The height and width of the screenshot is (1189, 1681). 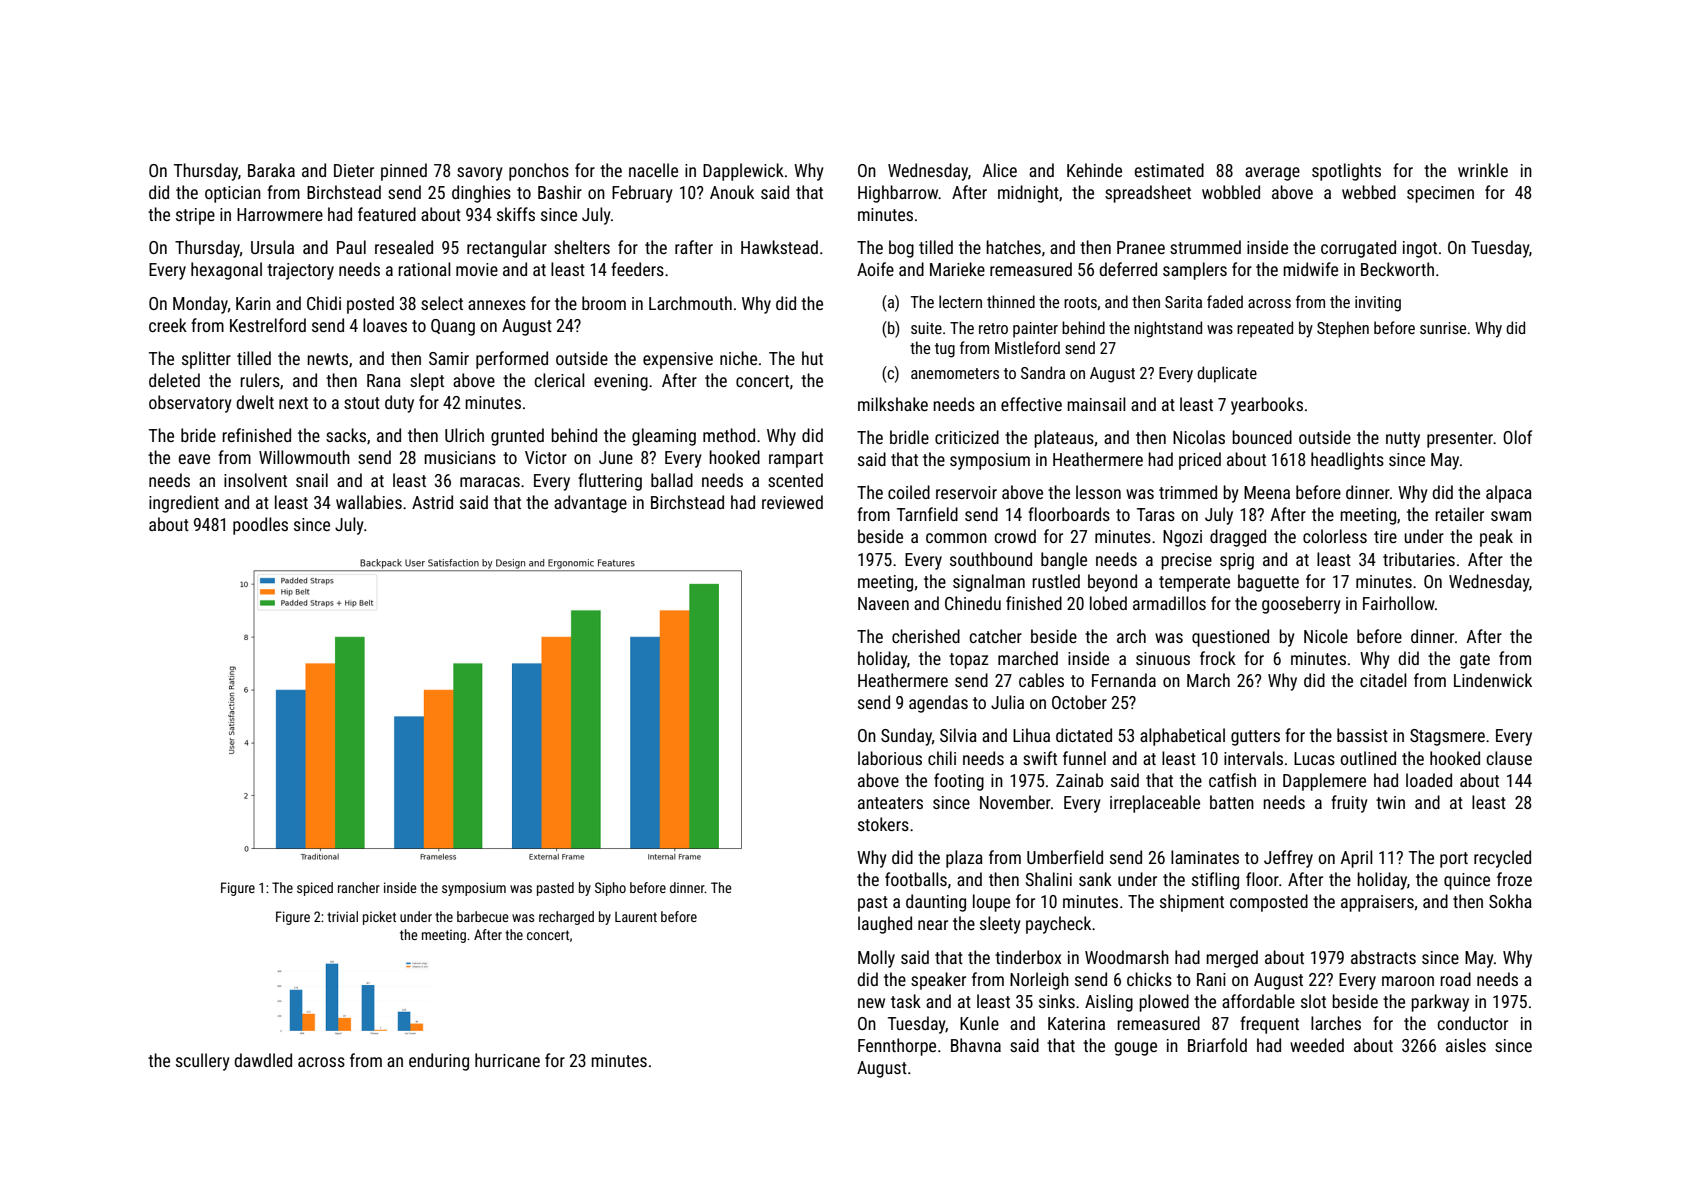 What do you see at coordinates (1346, 172) in the screenshot?
I see `spotlights` at bounding box center [1346, 172].
